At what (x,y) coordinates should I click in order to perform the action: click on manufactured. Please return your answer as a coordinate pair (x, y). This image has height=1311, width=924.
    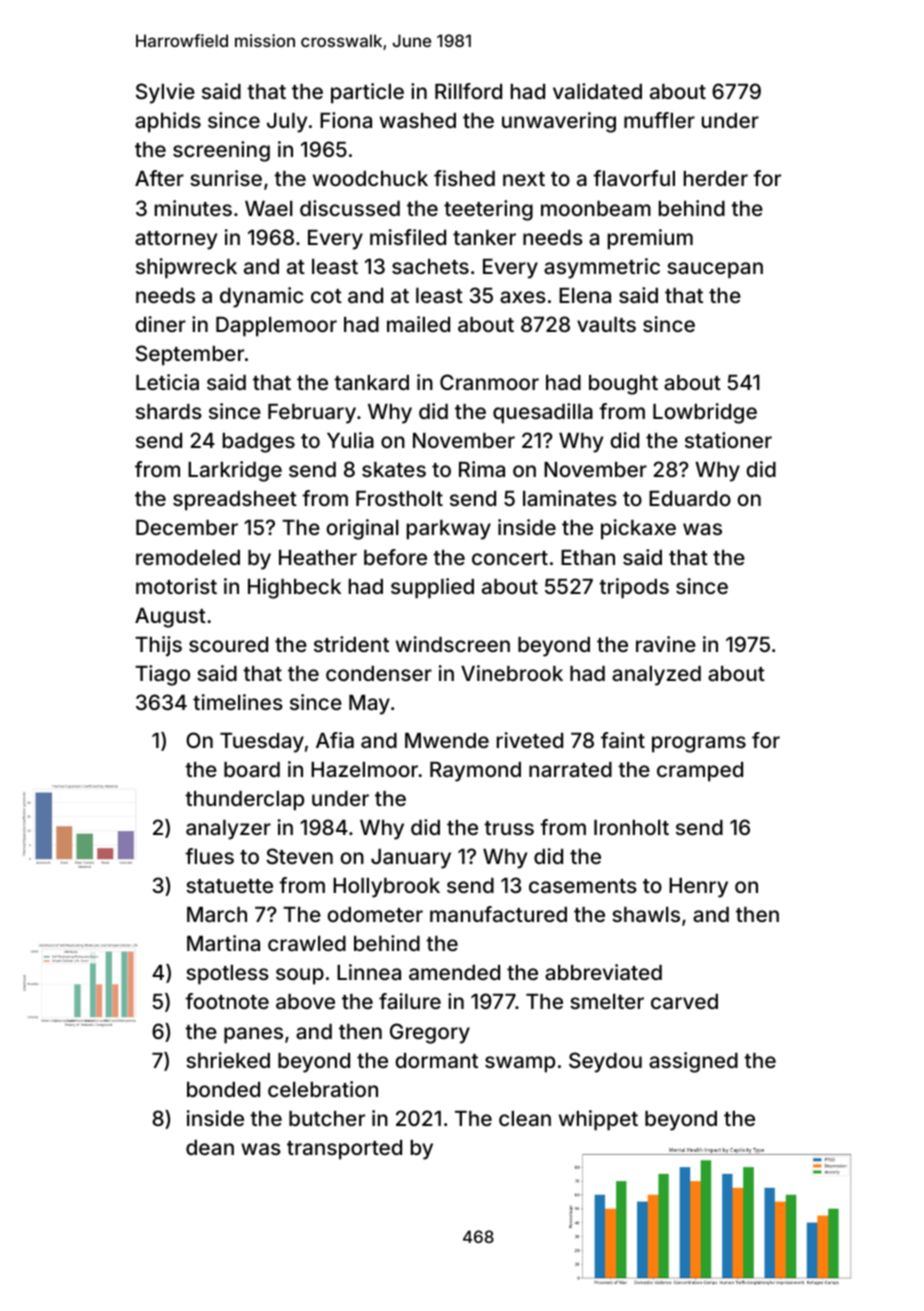
    Looking at the image, I should click on (498, 914).
